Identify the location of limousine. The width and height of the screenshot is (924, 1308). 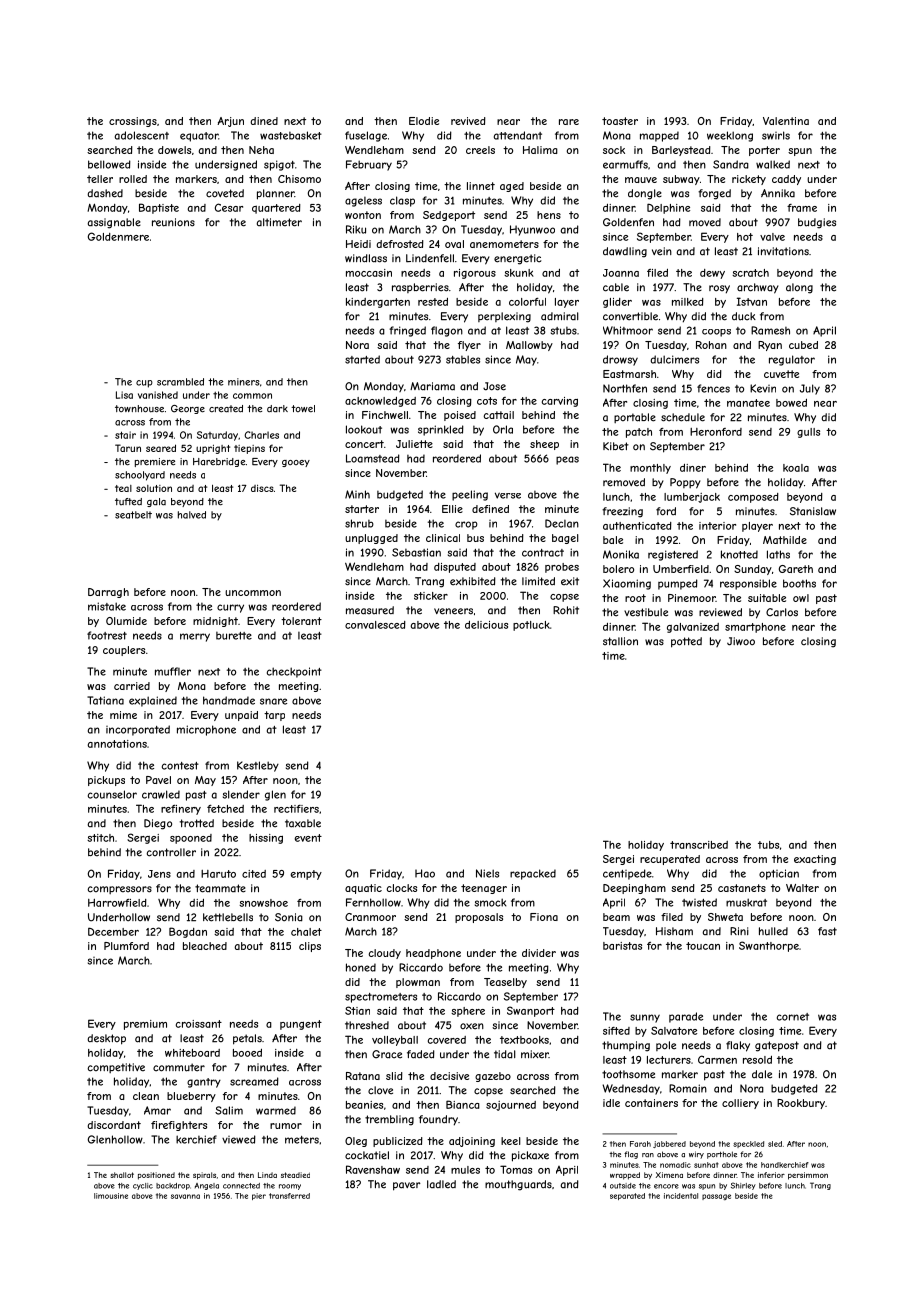
(111, 1196).
